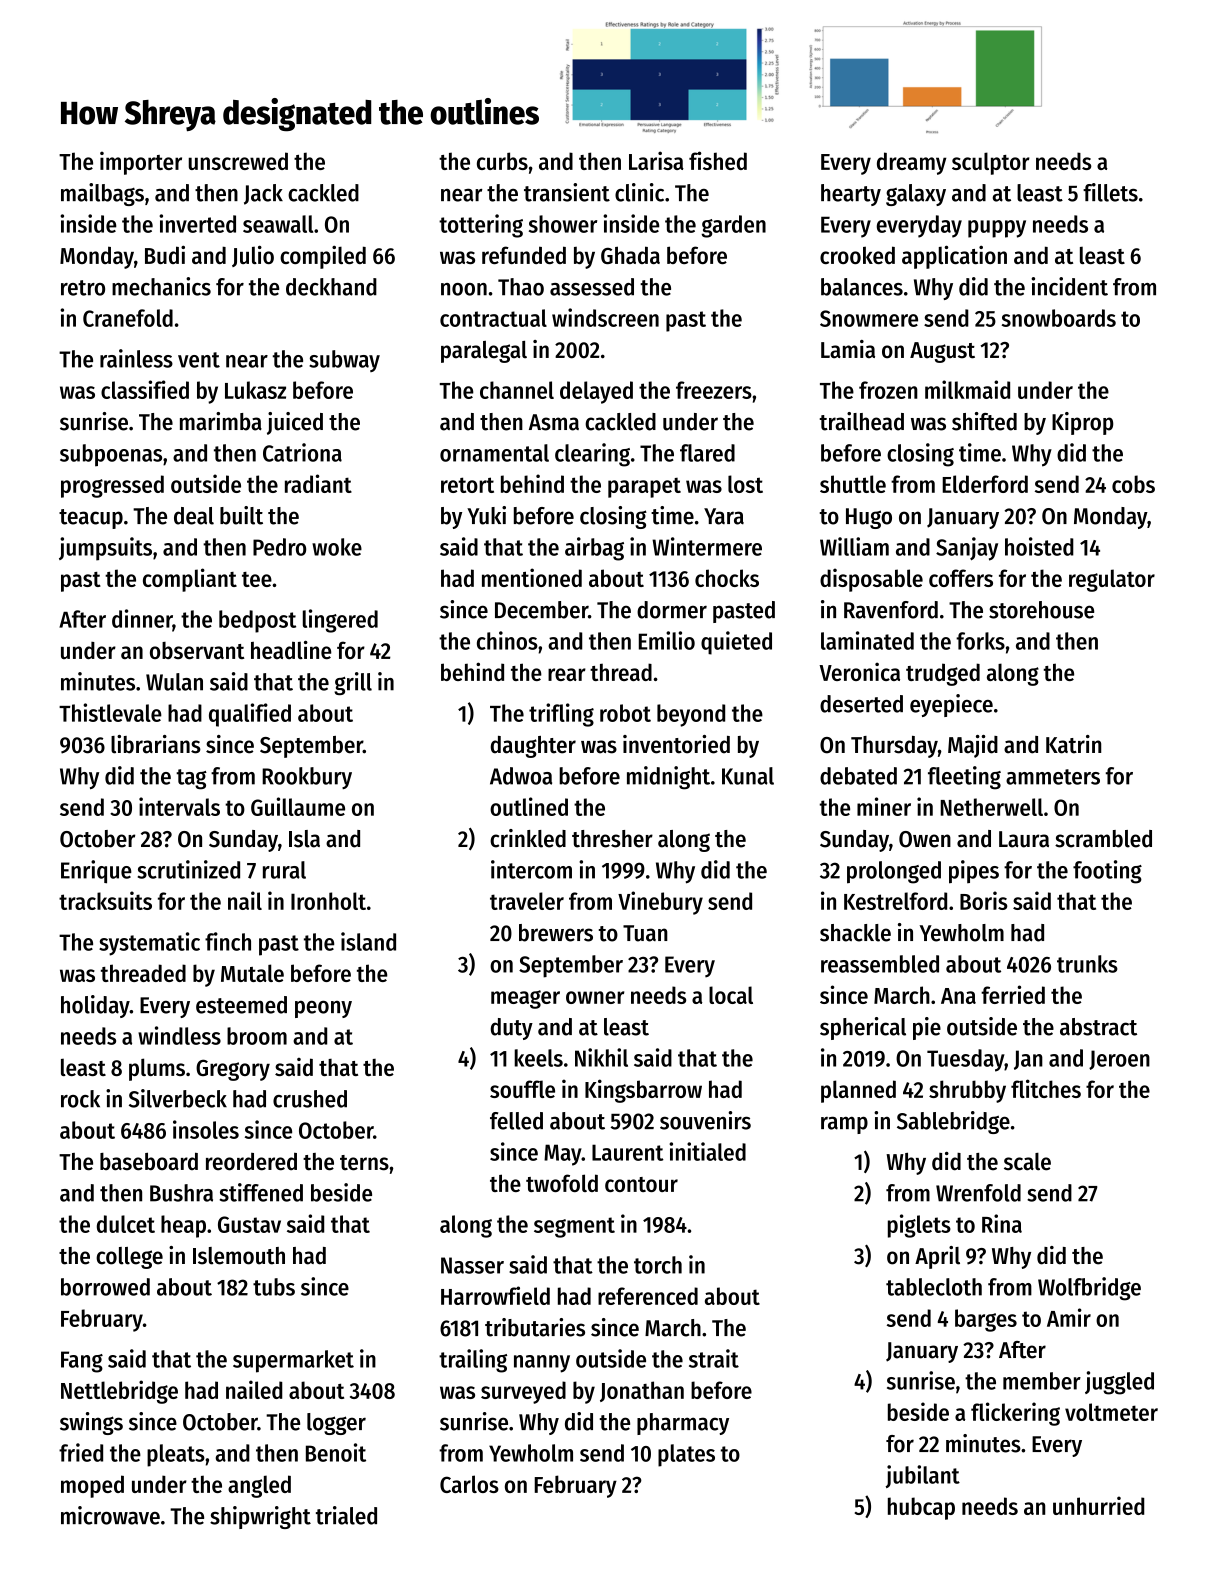 This screenshot has width=1218, height=1576. Describe the element at coordinates (1015, 1414) in the screenshot. I see `flickering` at that location.
